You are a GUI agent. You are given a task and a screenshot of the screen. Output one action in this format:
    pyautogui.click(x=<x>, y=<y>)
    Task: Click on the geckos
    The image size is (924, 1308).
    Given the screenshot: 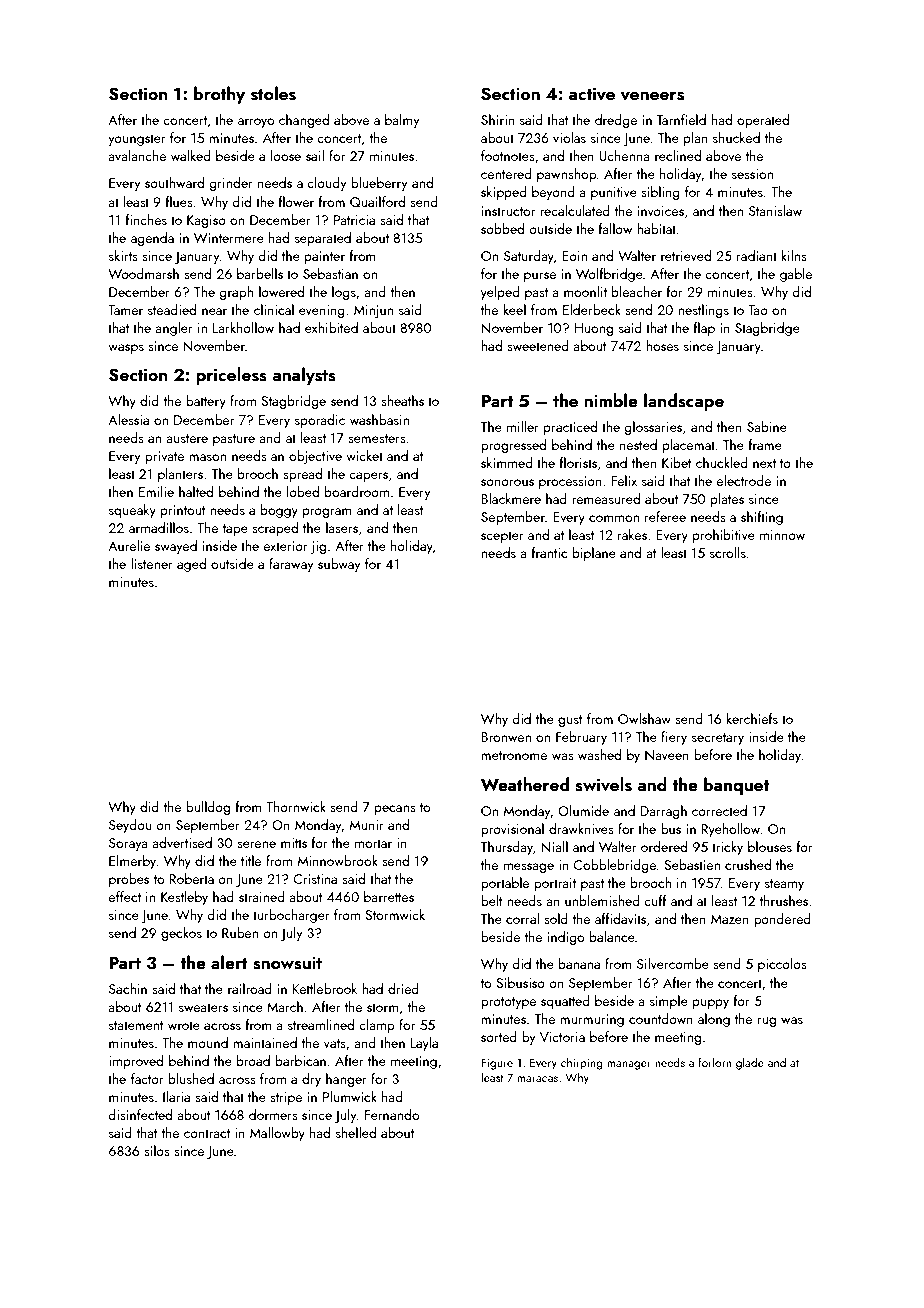 What is the action you would take?
    pyautogui.click(x=181, y=934)
